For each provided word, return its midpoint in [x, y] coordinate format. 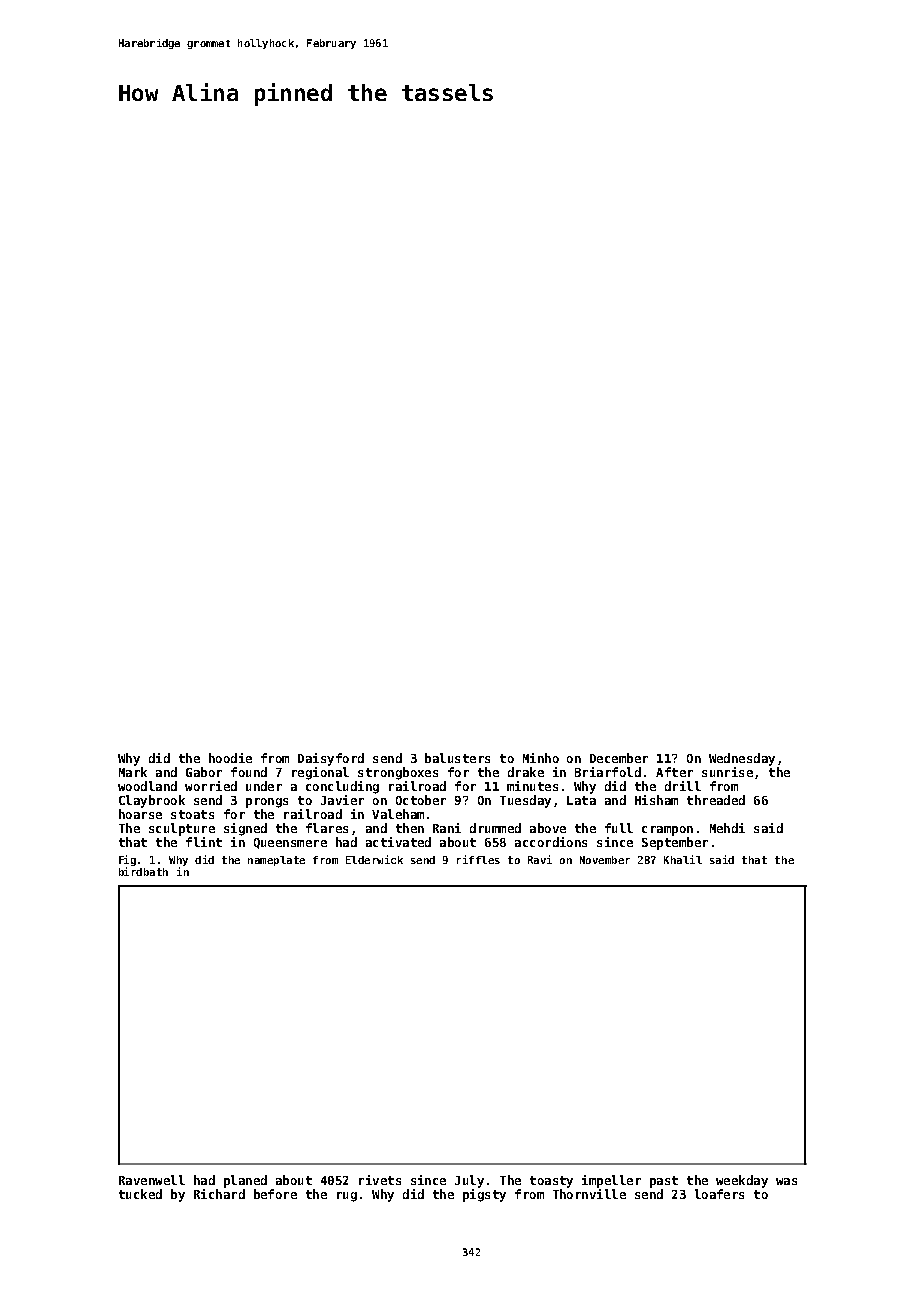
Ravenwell [152, 1180]
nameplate [276, 861]
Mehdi [727, 828]
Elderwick [374, 859]
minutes [532, 786]
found [249, 772]
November [605, 860]
